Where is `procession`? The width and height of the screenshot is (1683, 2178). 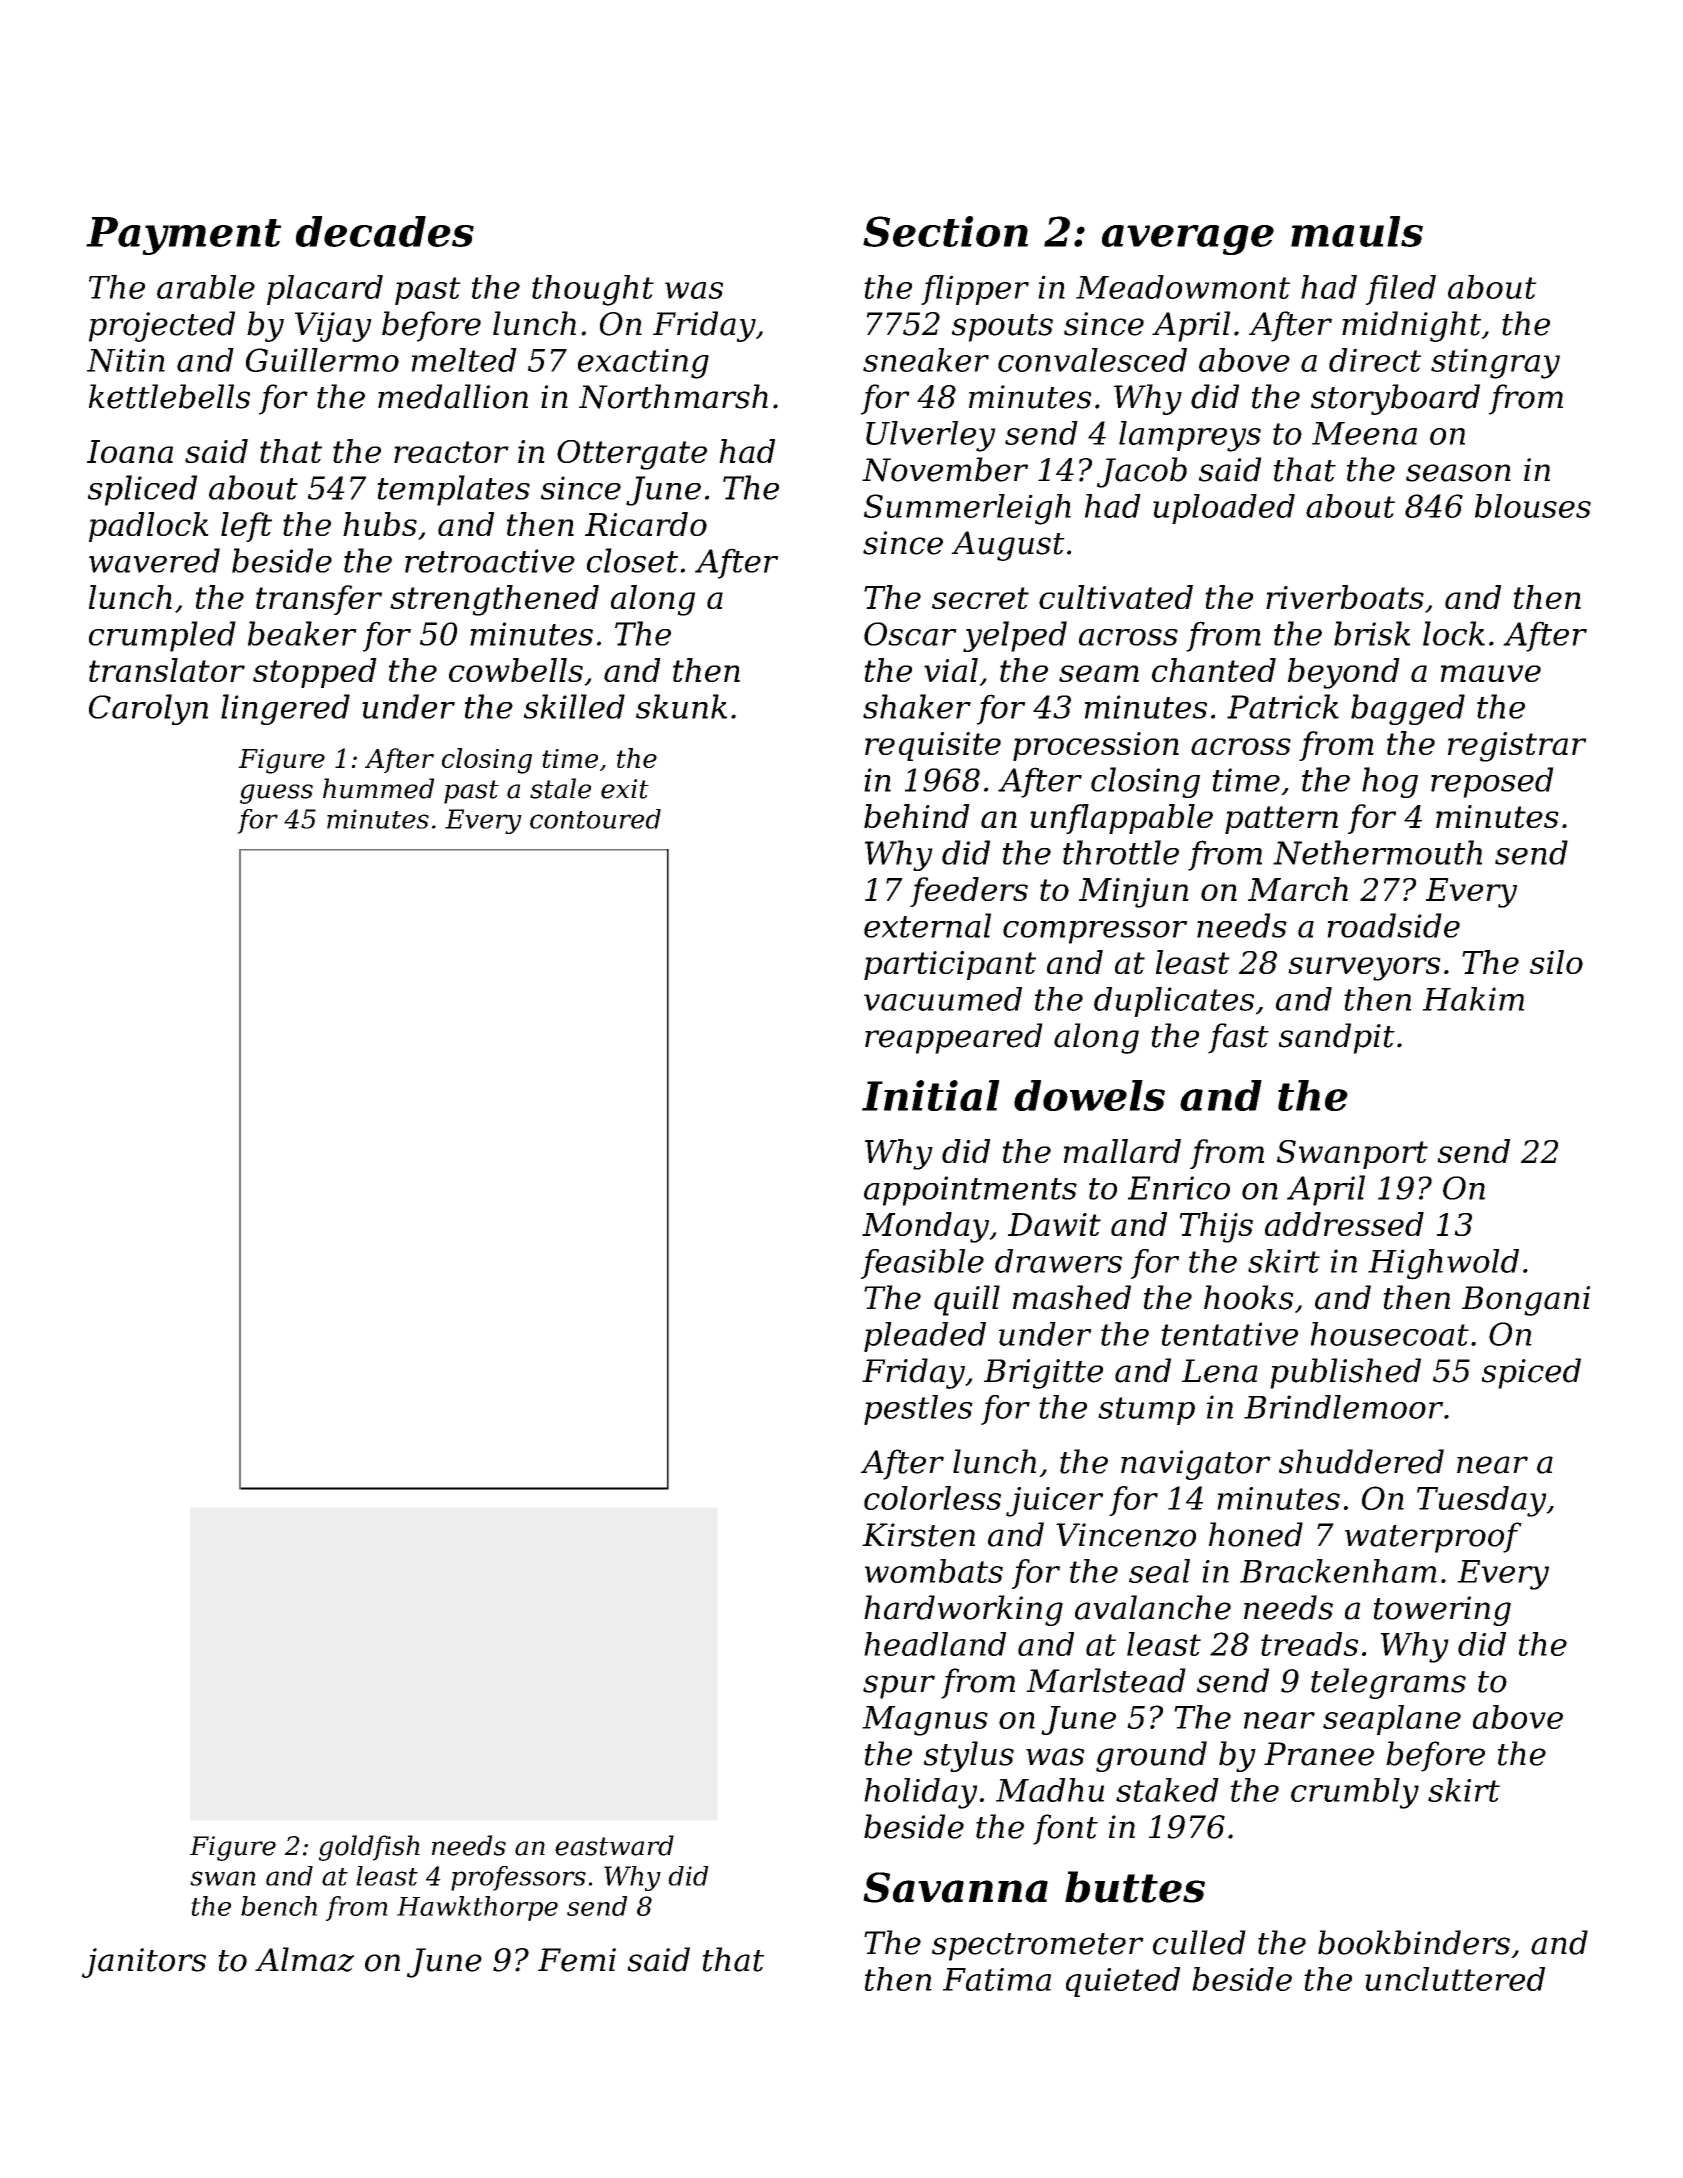
procession is located at coordinates (1096, 746).
